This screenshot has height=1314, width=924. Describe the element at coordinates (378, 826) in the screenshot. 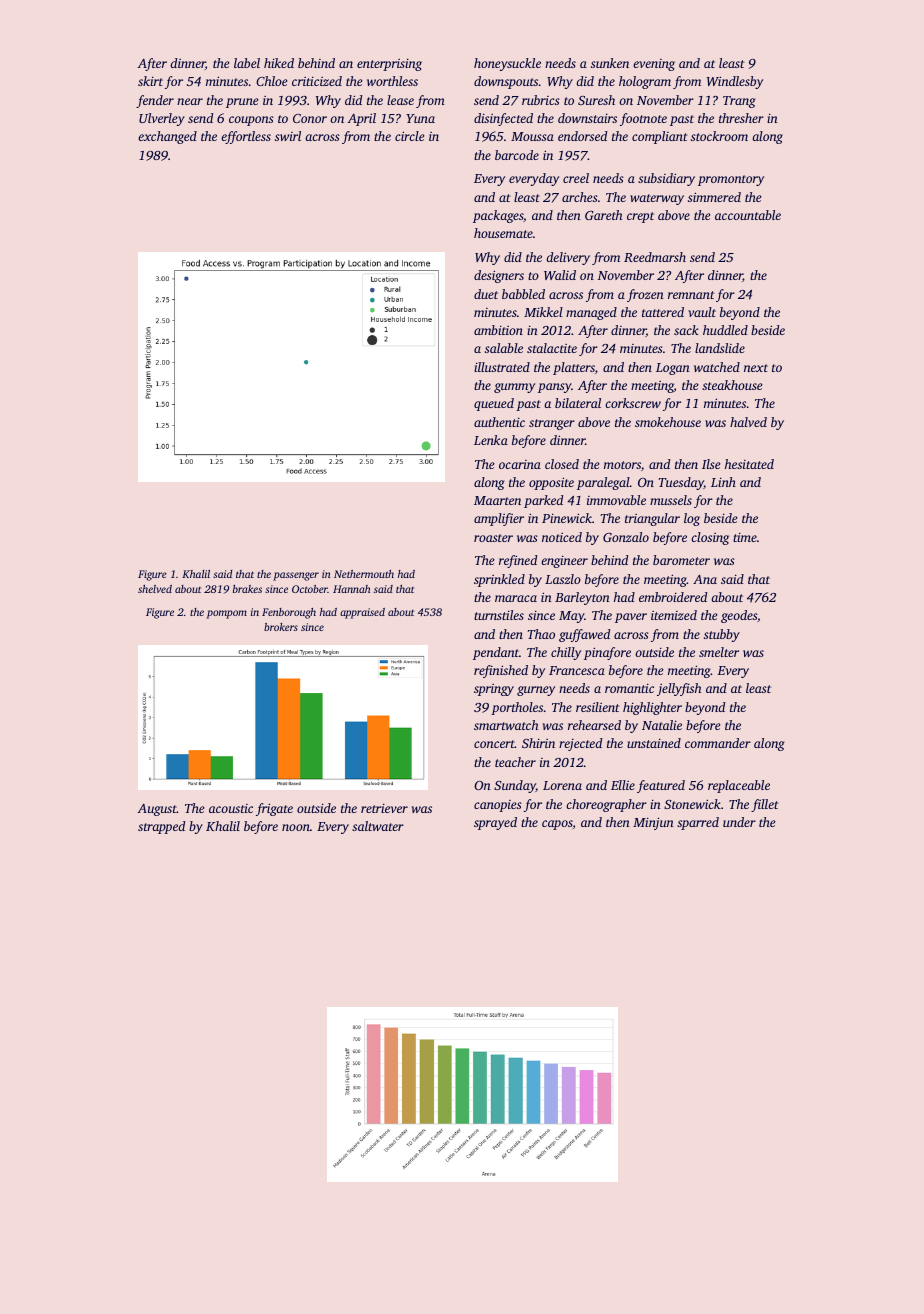

I see `saltwater` at that location.
